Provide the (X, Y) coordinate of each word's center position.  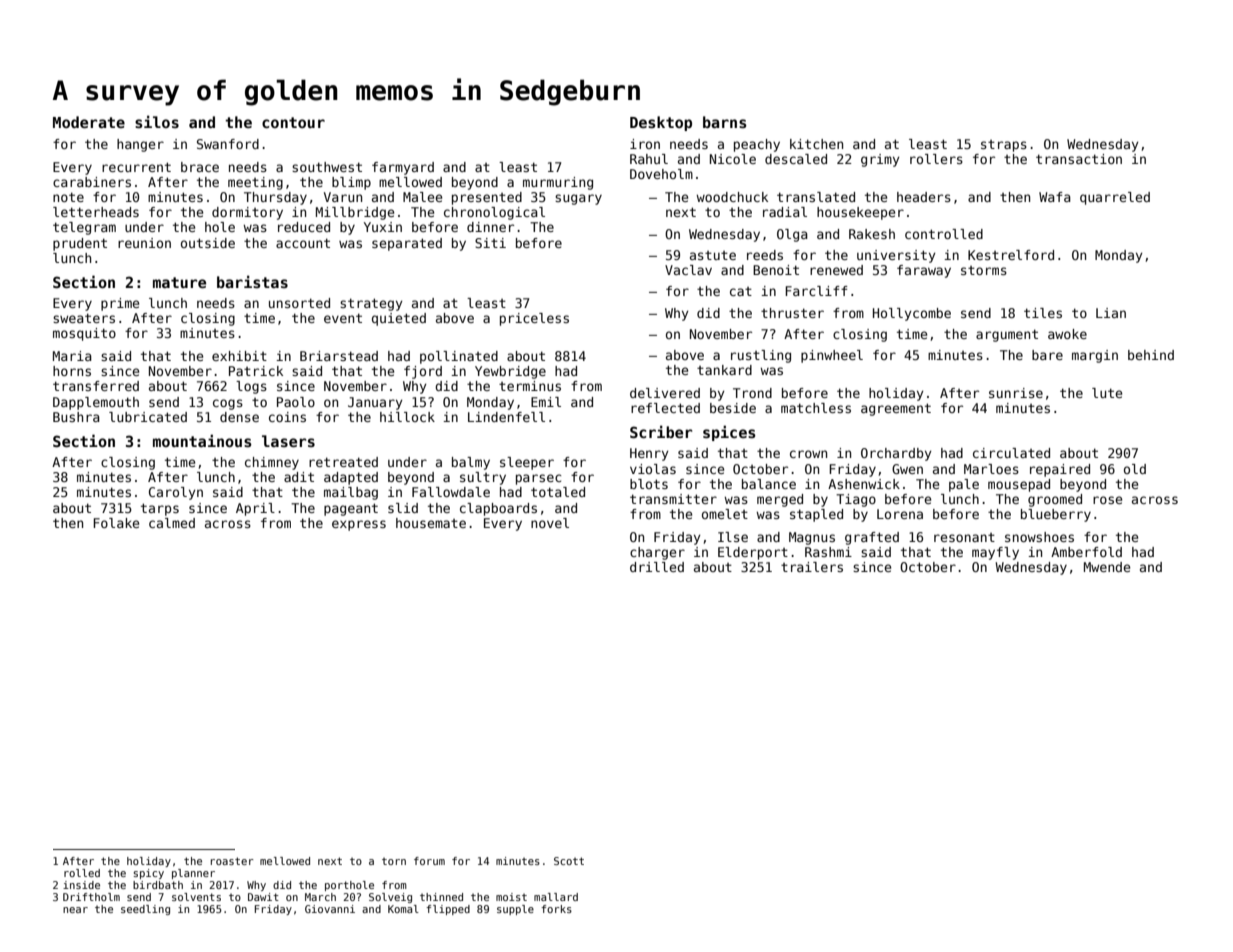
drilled (657, 567)
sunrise (1016, 393)
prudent (80, 244)
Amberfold (1086, 552)
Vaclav (688, 270)
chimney (272, 463)
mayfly (995, 553)
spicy (148, 874)
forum (429, 861)
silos (157, 121)
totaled (558, 492)
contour (293, 122)
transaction (1079, 159)
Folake (116, 523)
